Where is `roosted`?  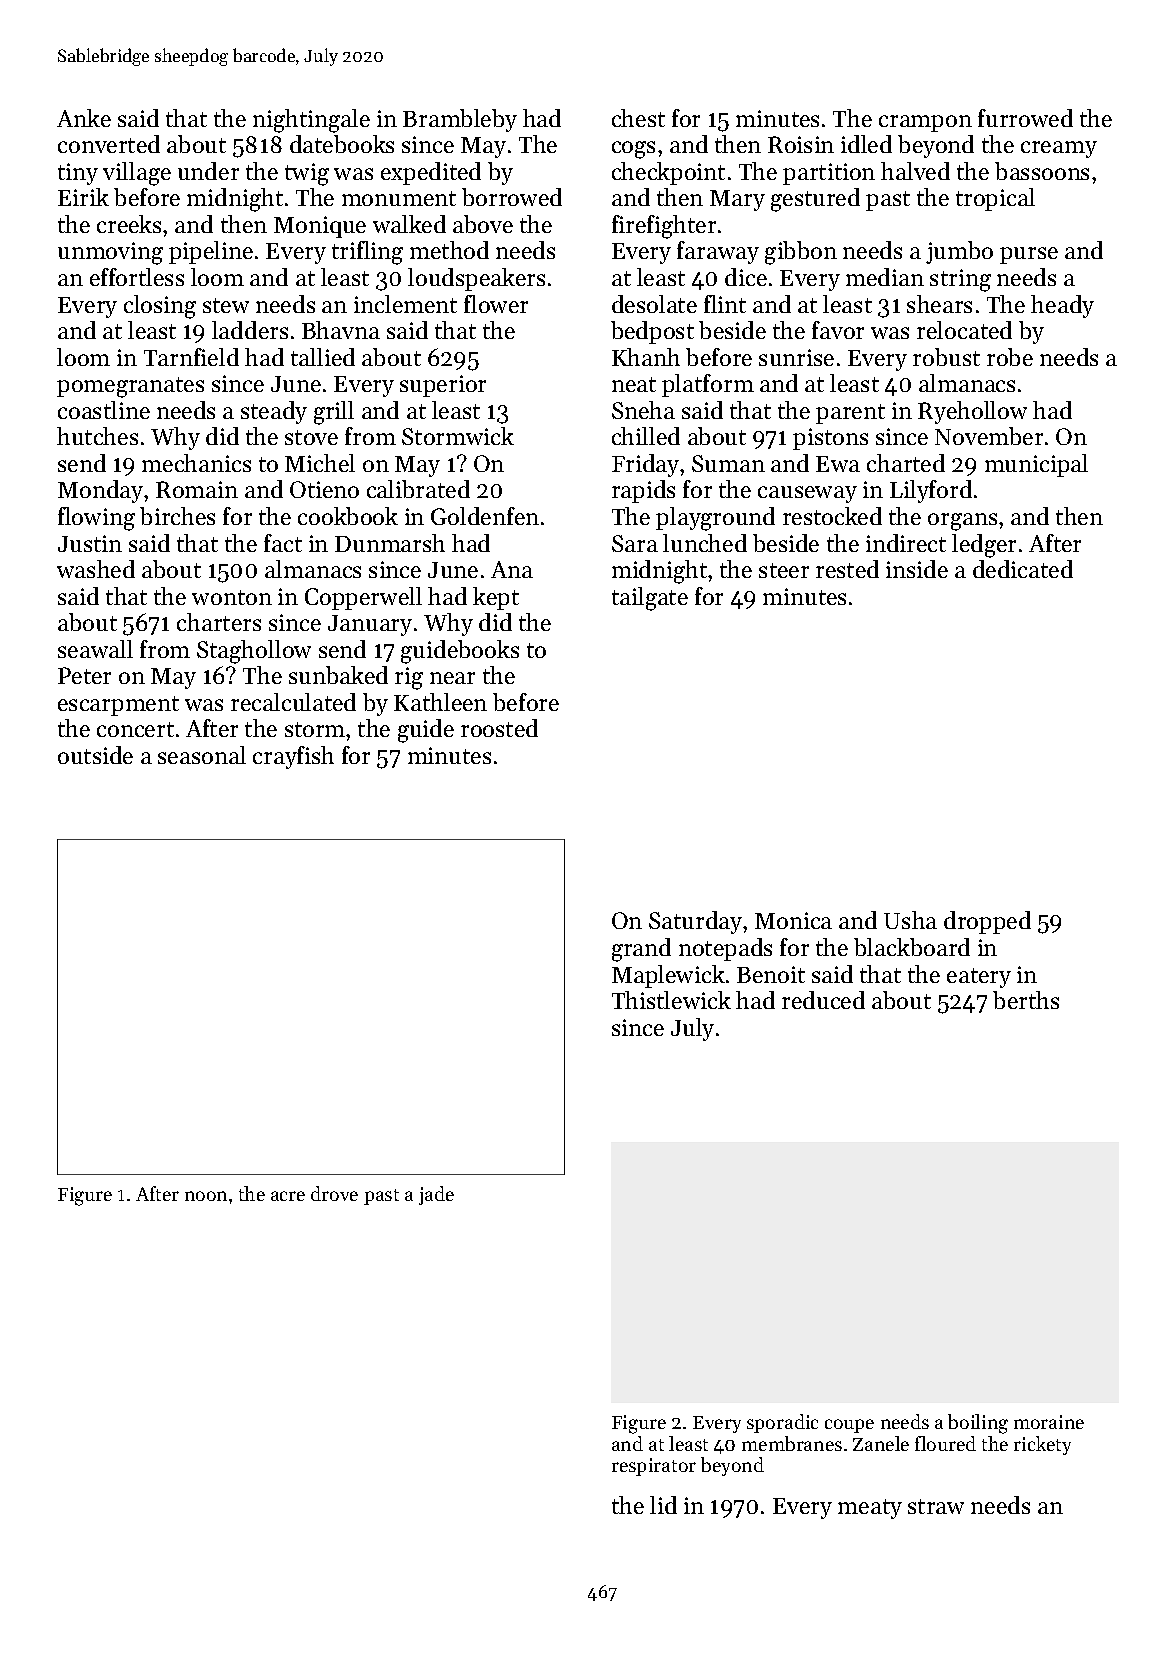 roosted is located at coordinates (499, 728).
